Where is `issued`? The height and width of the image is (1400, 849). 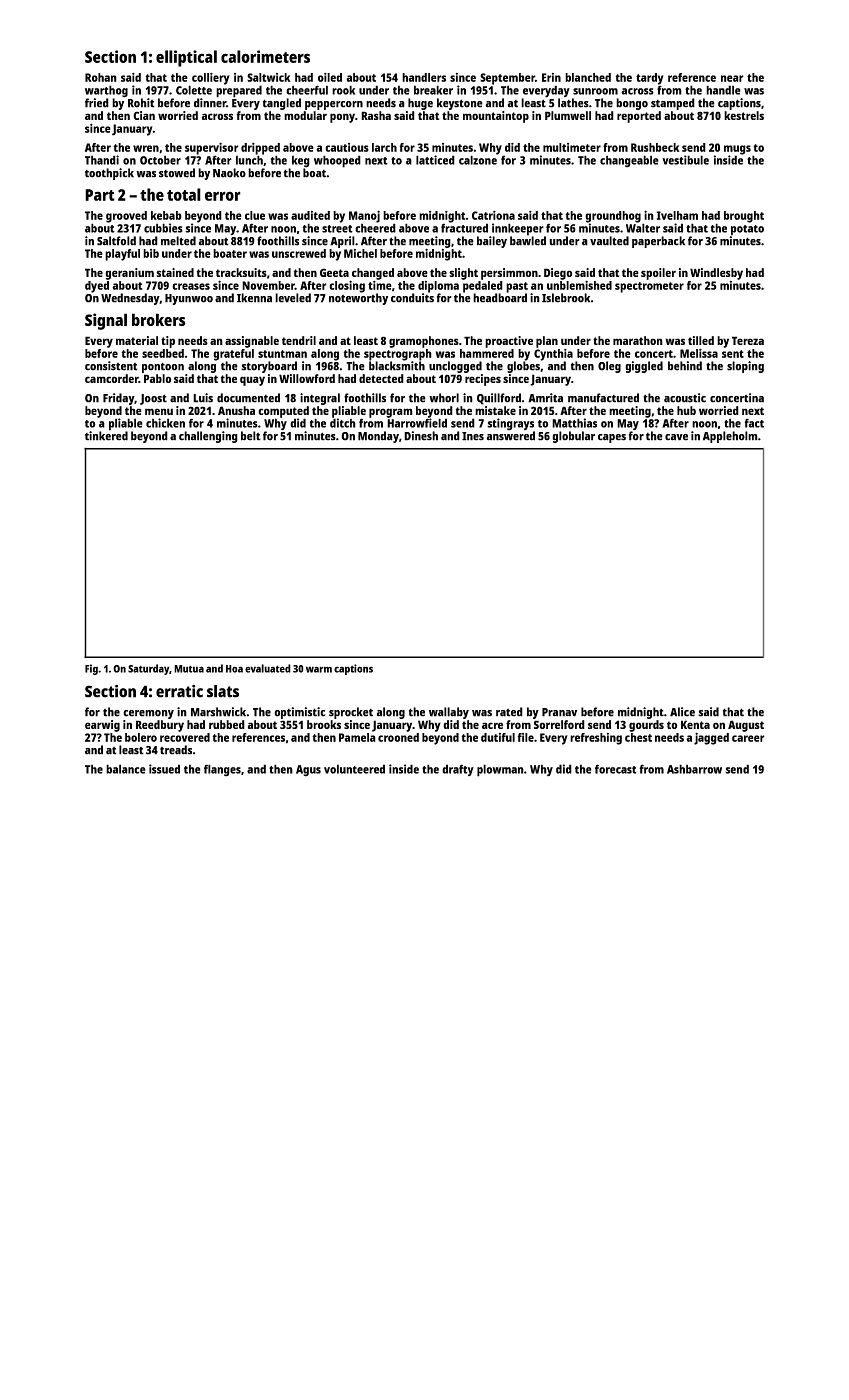
issued is located at coordinates (164, 769).
